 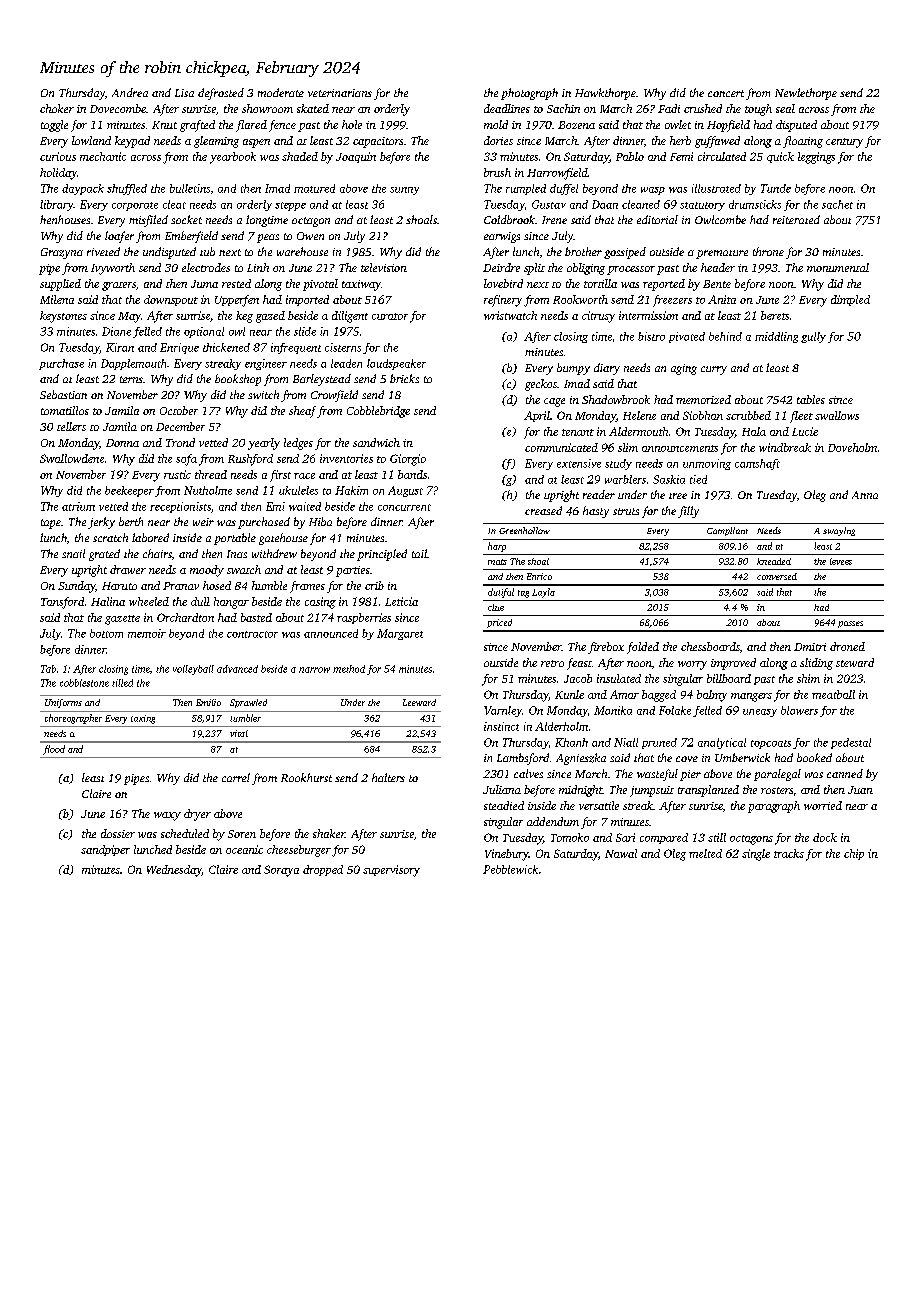 I want to click on defrosted, so click(x=221, y=94).
